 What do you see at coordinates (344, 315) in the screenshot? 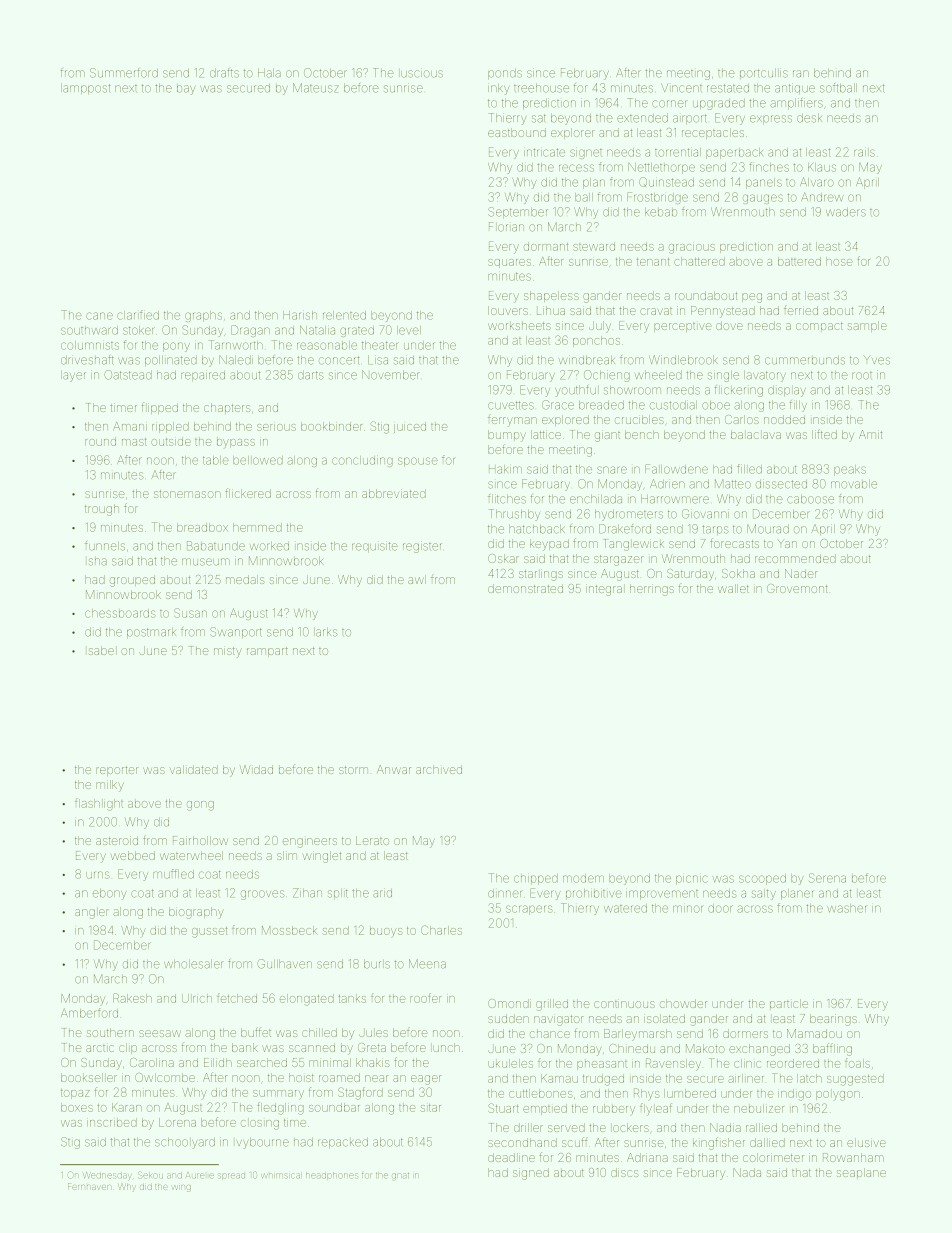
I see `relented` at bounding box center [344, 315].
